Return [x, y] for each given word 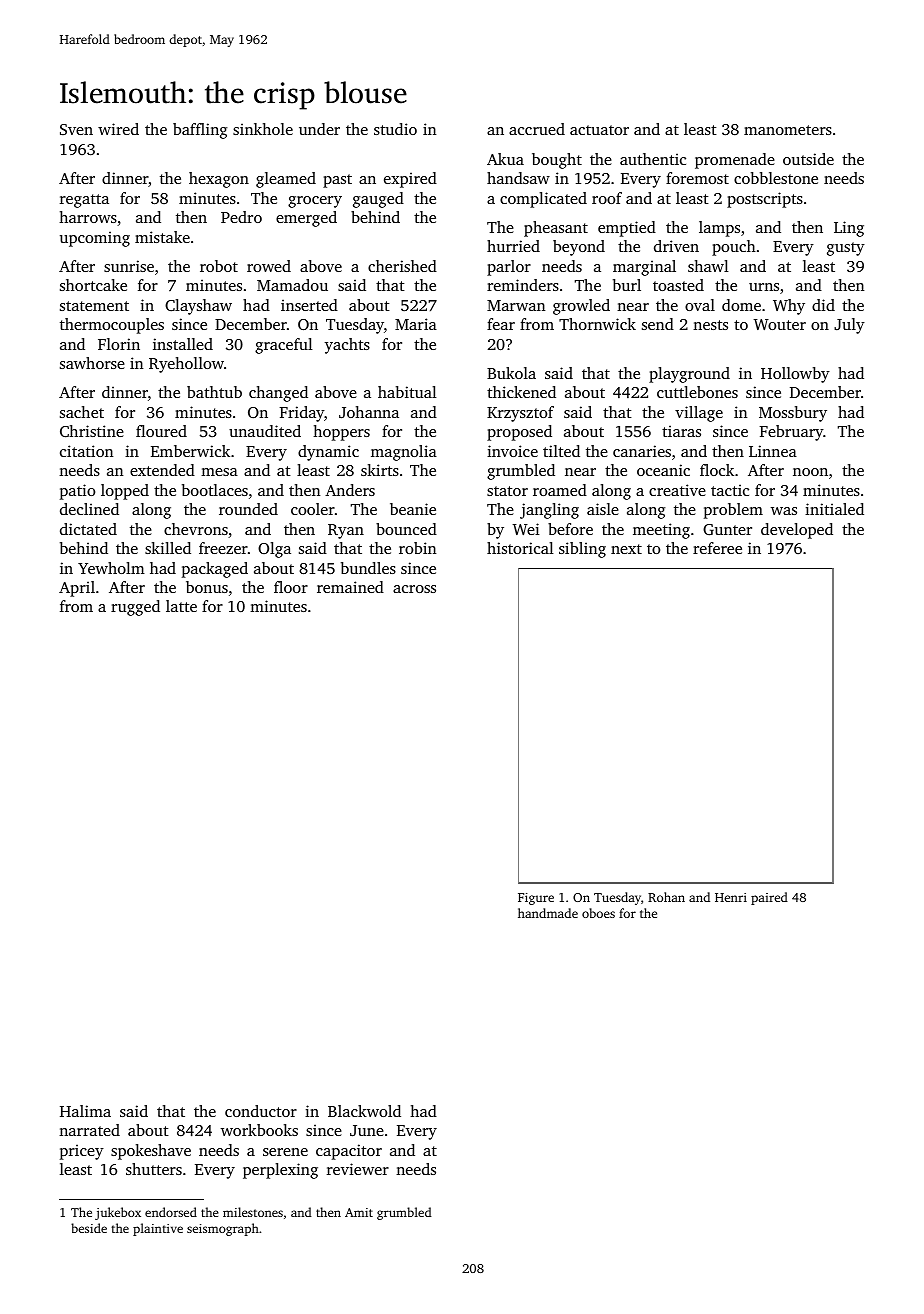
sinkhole [263, 129]
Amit [359, 1212]
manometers [788, 130]
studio [395, 129]
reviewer [358, 1169]
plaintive [158, 1229]
